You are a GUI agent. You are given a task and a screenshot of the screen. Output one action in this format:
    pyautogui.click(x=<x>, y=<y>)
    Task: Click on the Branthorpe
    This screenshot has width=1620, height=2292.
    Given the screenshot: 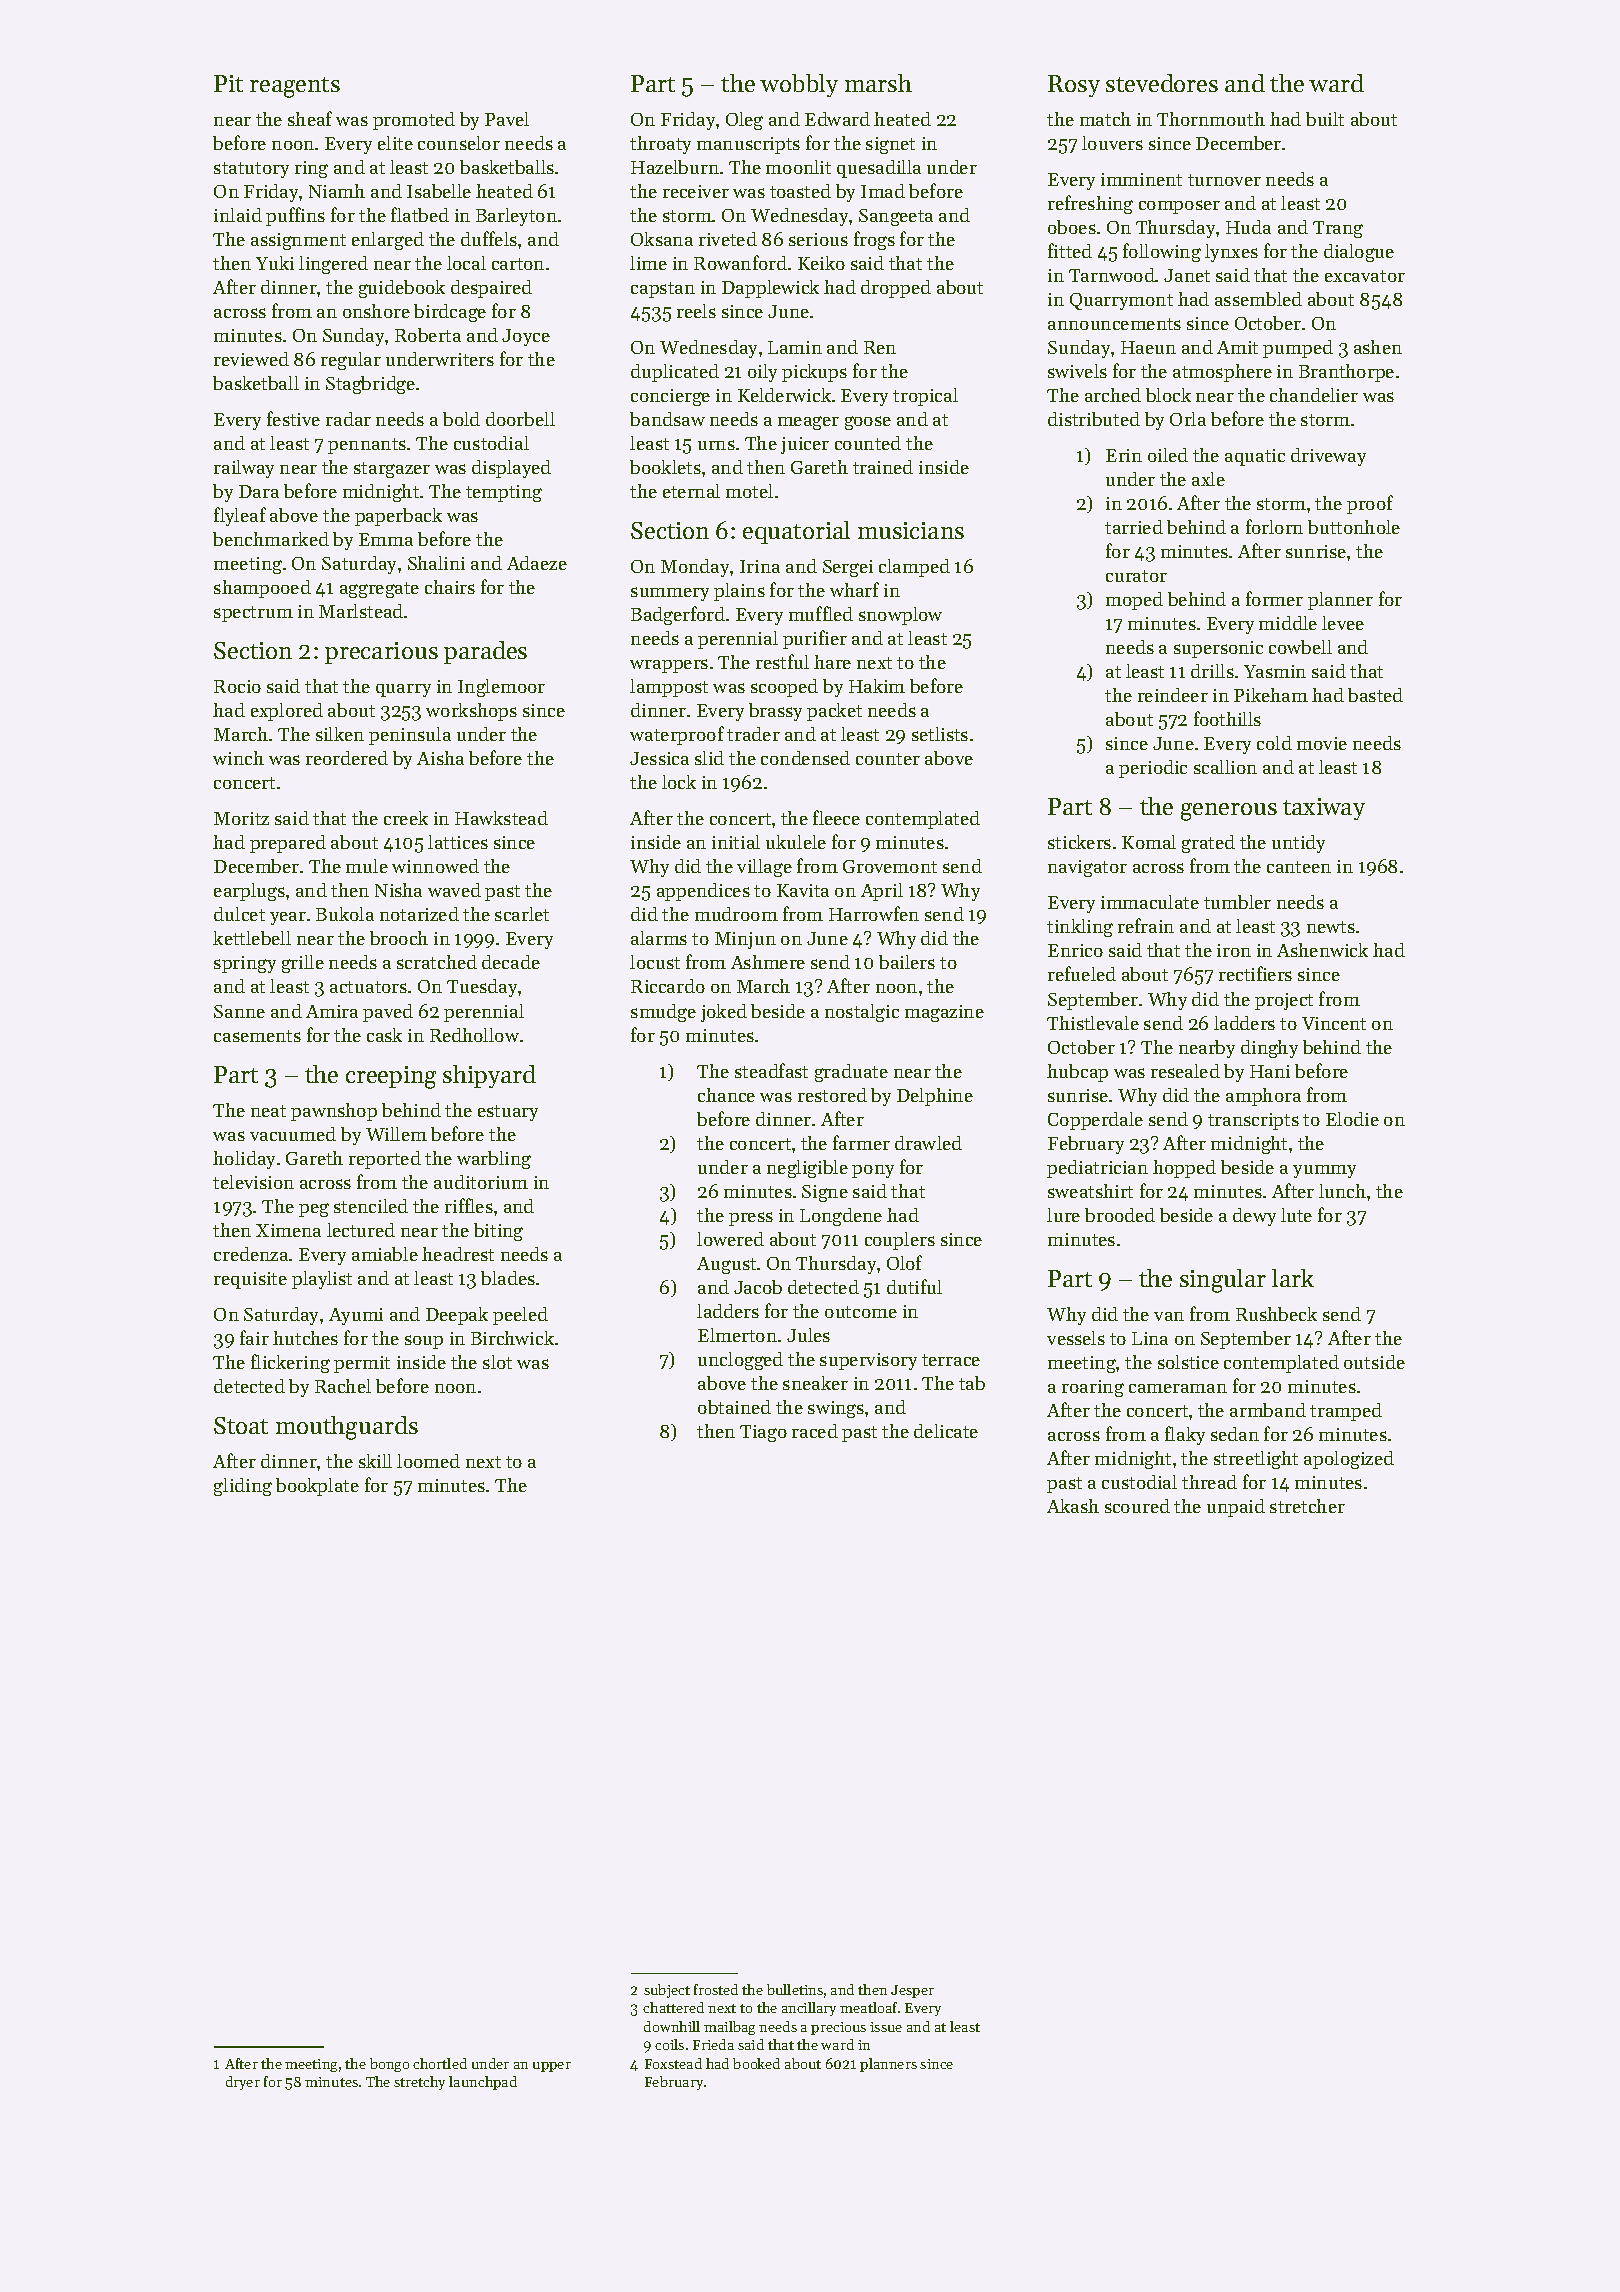 What is the action you would take?
    pyautogui.click(x=1346, y=373)
